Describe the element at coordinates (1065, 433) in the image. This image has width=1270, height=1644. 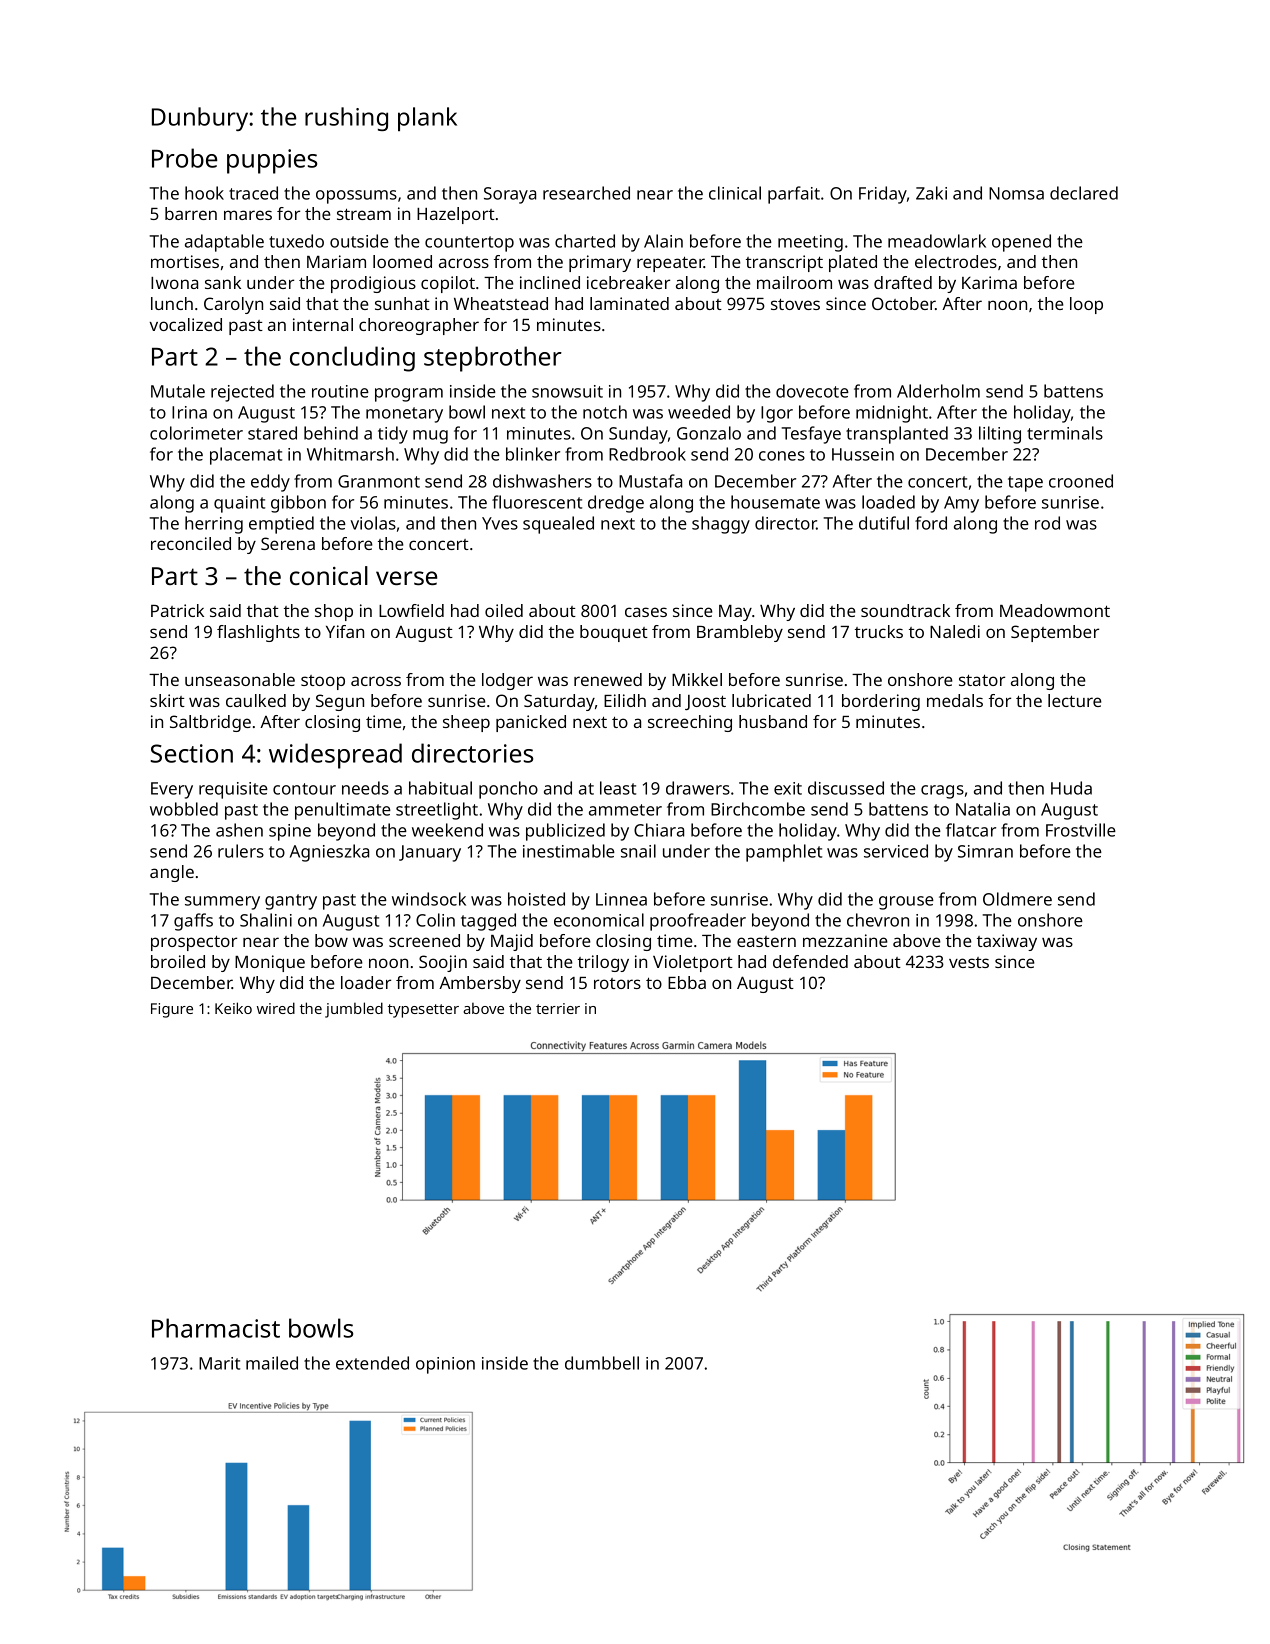
I see `terminals` at that location.
